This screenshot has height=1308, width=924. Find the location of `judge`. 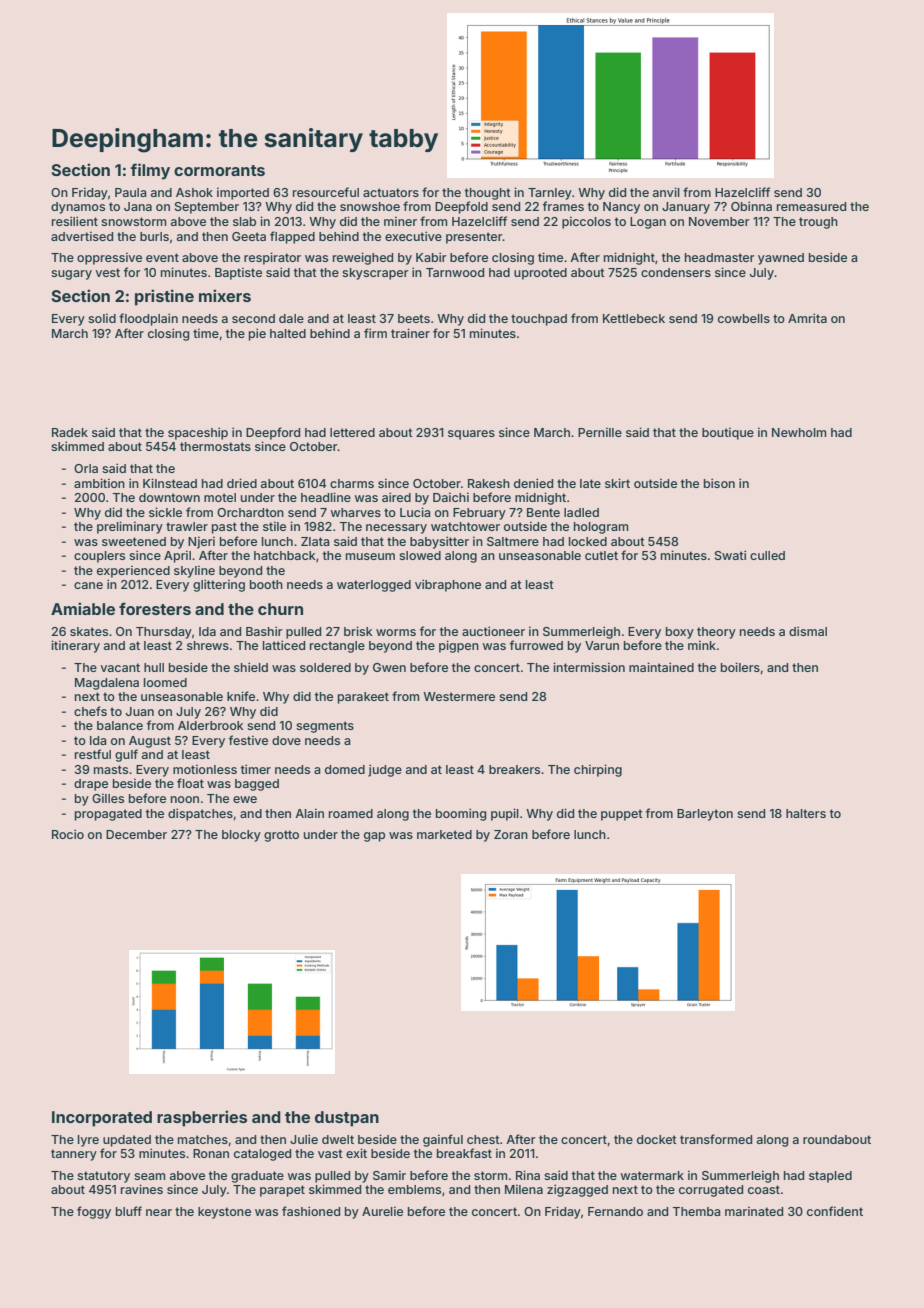

judge is located at coordinates (385, 770).
